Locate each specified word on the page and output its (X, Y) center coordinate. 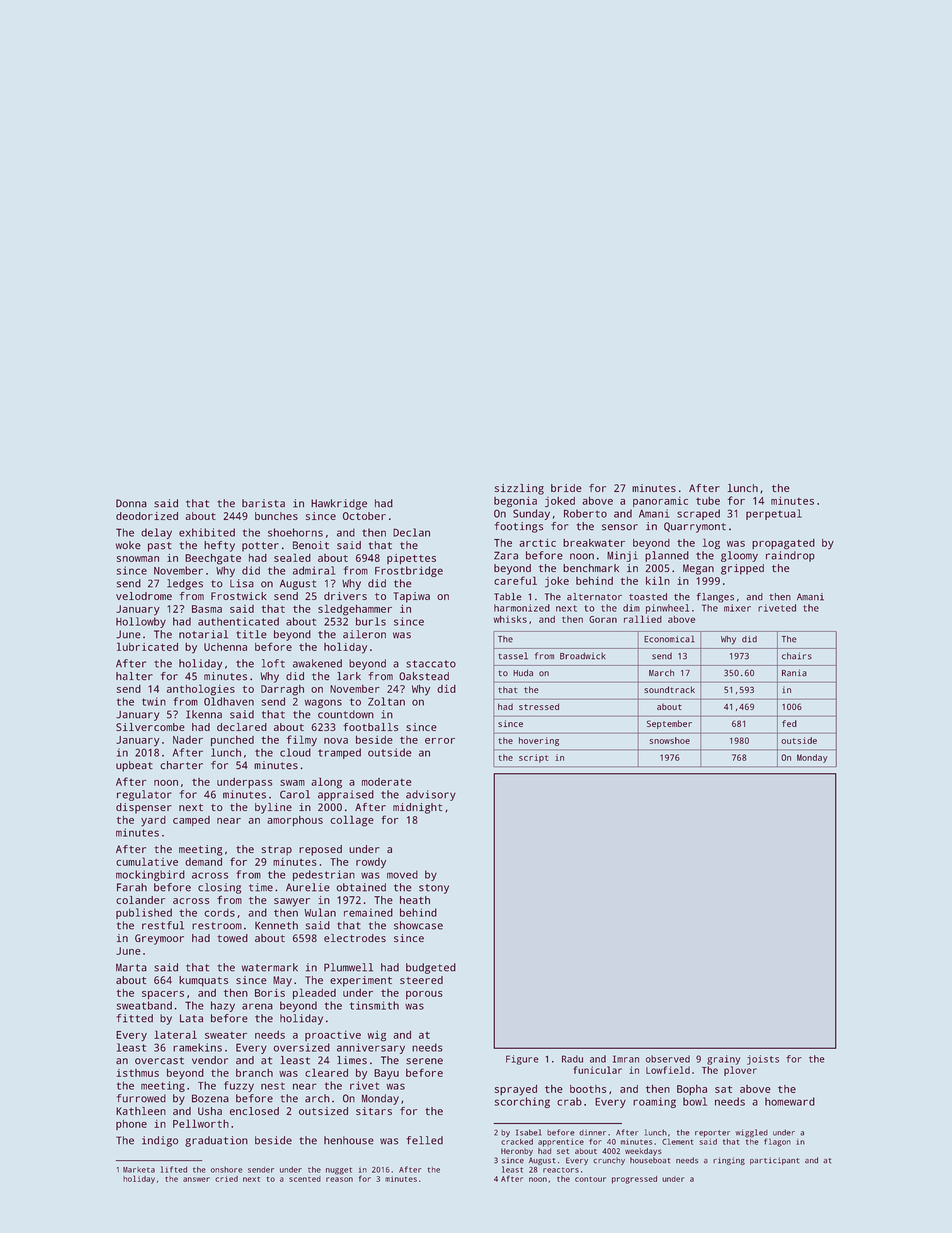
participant (774, 1161)
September (669, 724)
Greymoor (159, 939)
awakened (317, 663)
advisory (431, 795)
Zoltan (386, 701)
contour (590, 1179)
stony (434, 889)
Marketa (139, 1170)
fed (789, 723)
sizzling (519, 489)
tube (708, 501)
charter (181, 765)
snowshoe (669, 740)
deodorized (147, 516)
